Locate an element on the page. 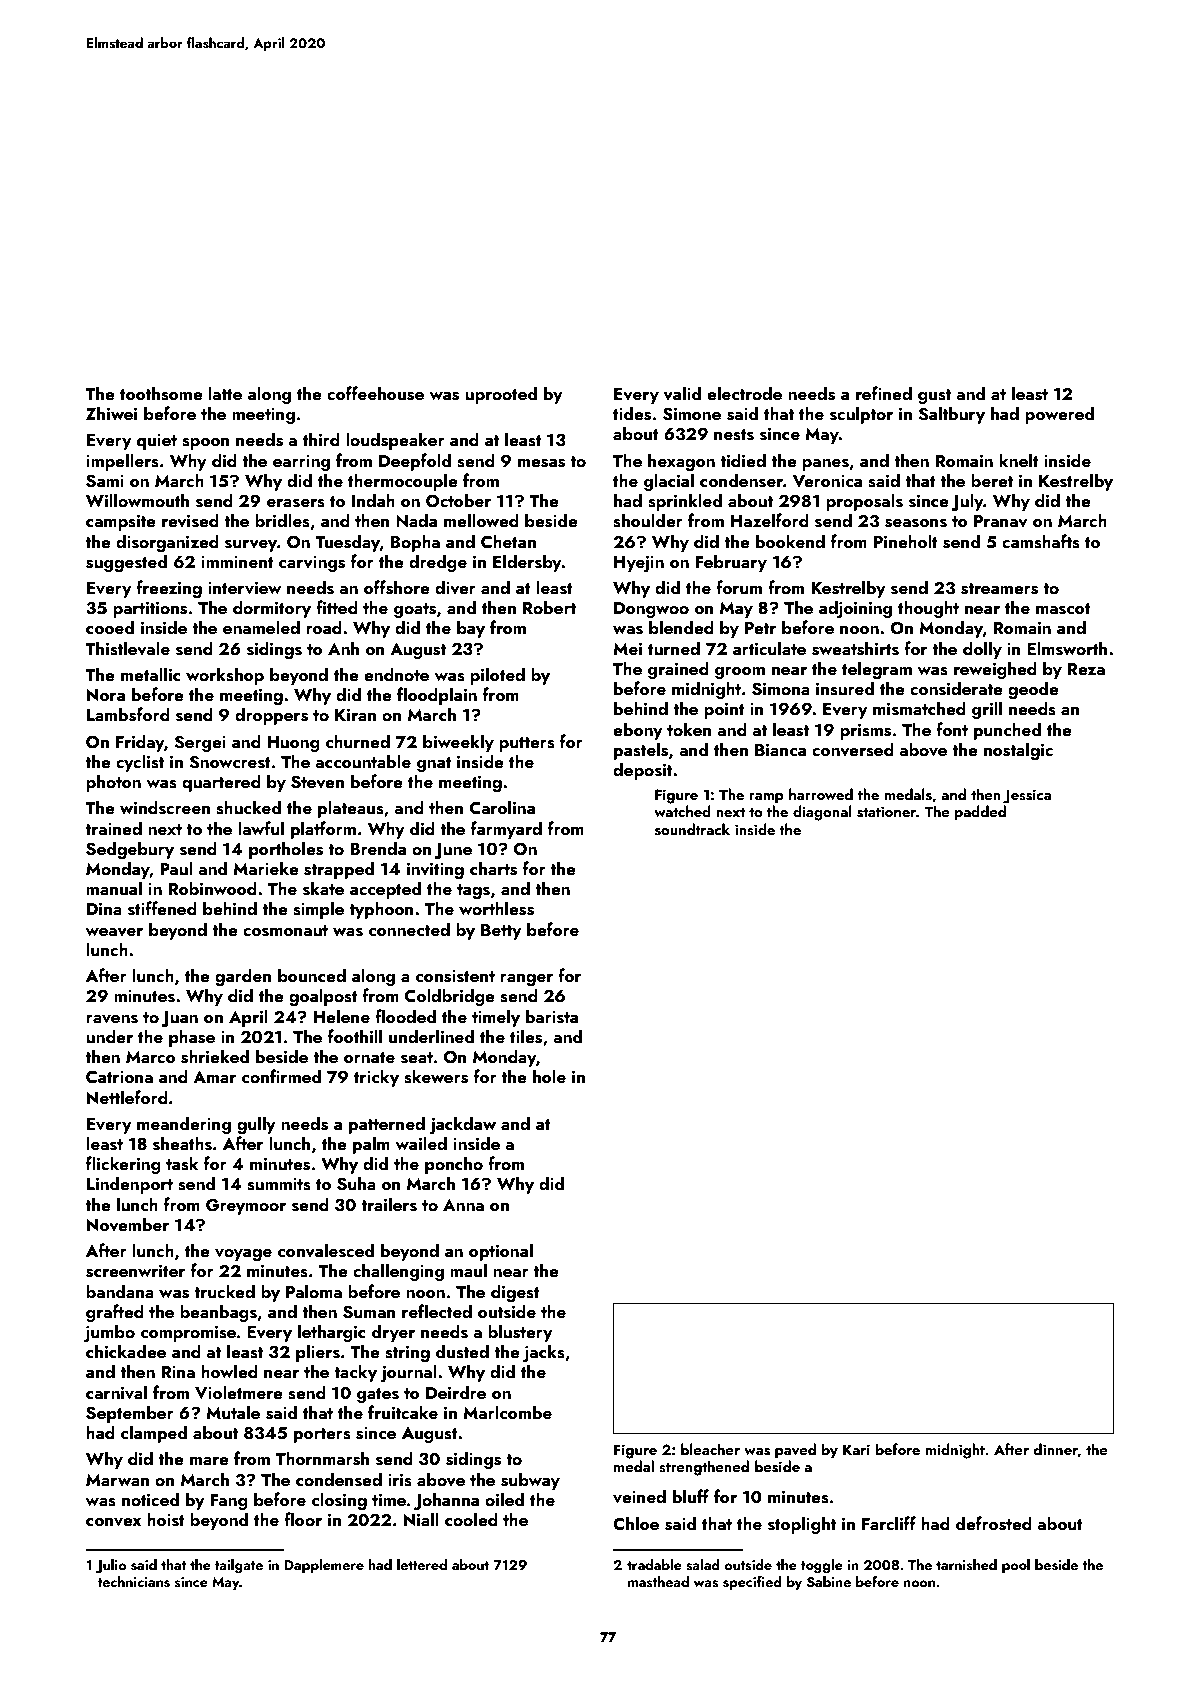  Simone is located at coordinates (692, 414).
